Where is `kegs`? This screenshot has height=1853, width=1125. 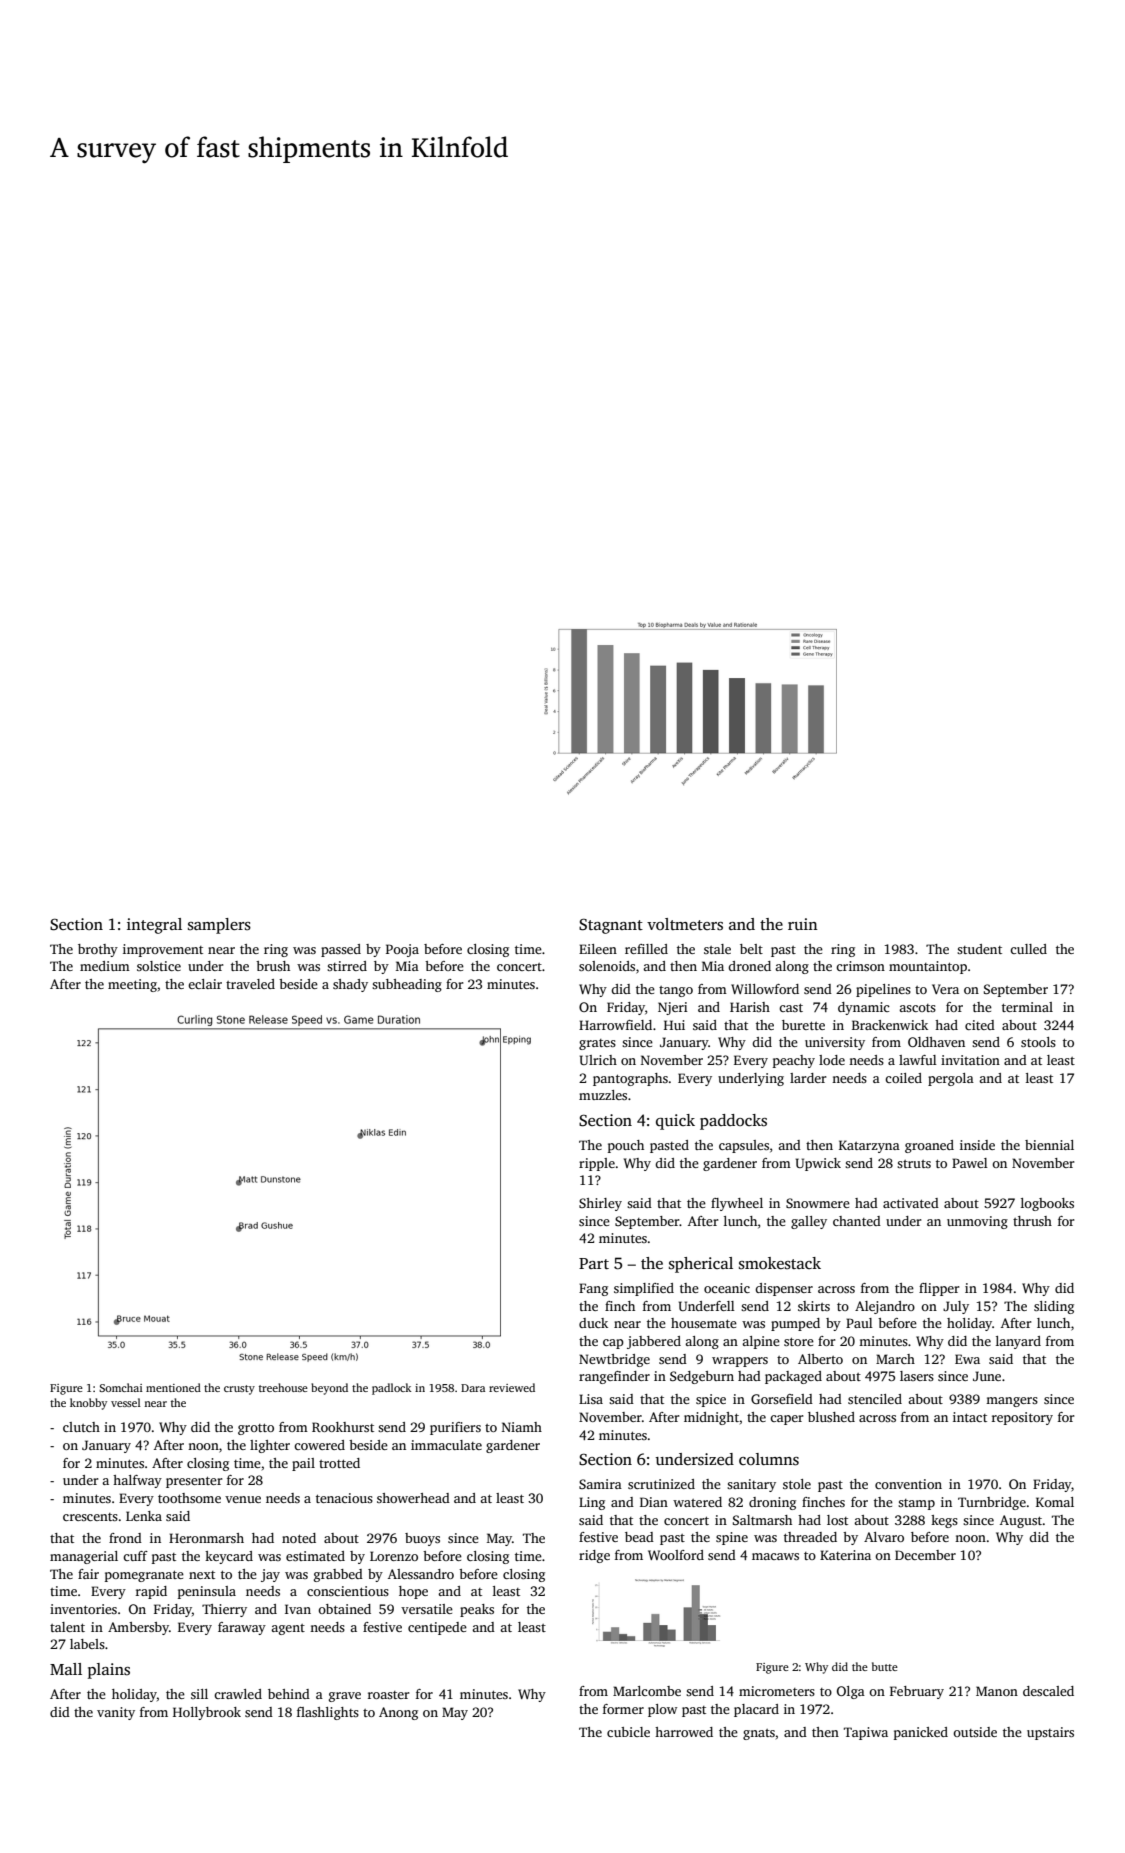
kegs is located at coordinates (944, 1521).
